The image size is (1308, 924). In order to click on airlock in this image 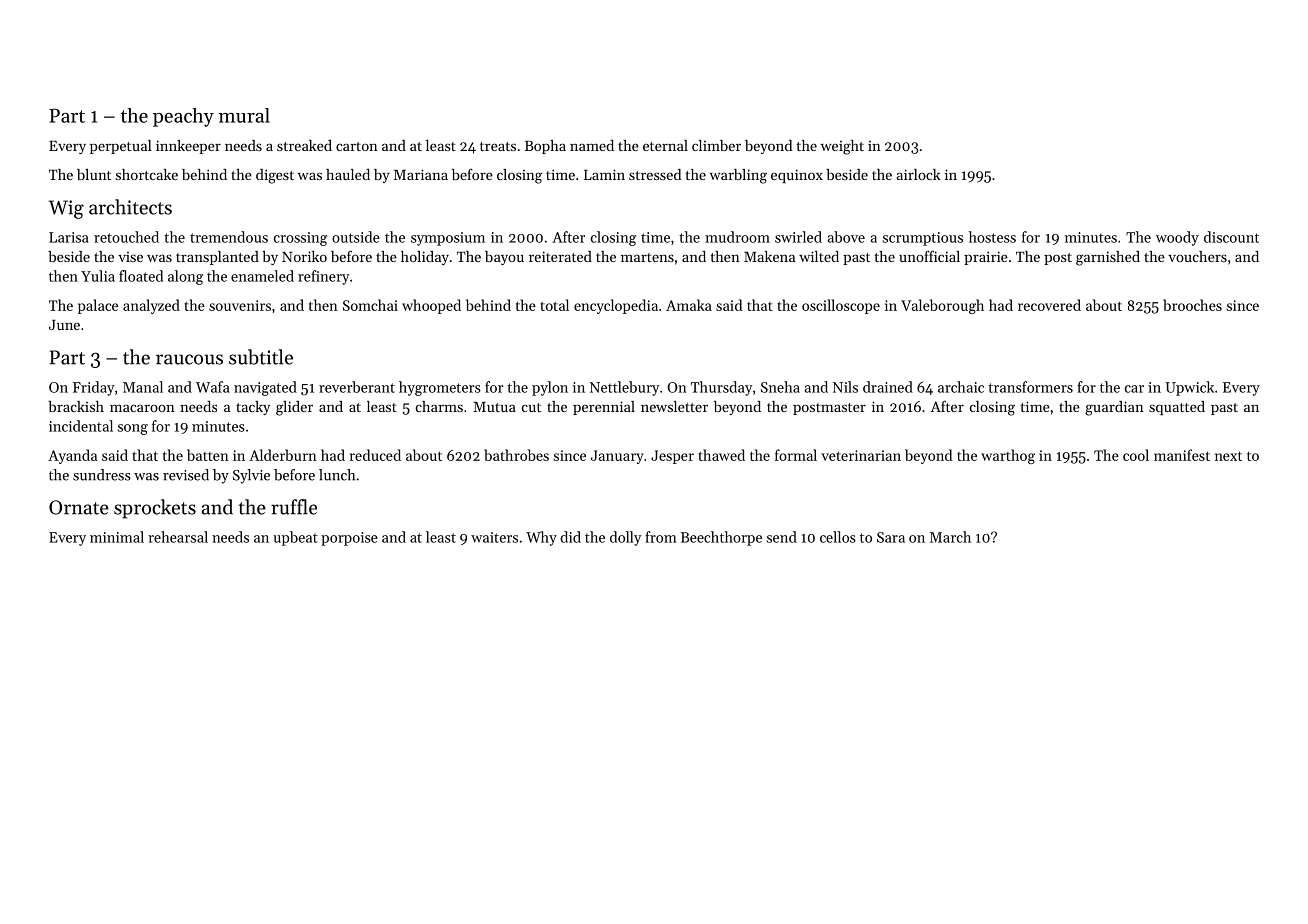, I will do `click(918, 174)`.
